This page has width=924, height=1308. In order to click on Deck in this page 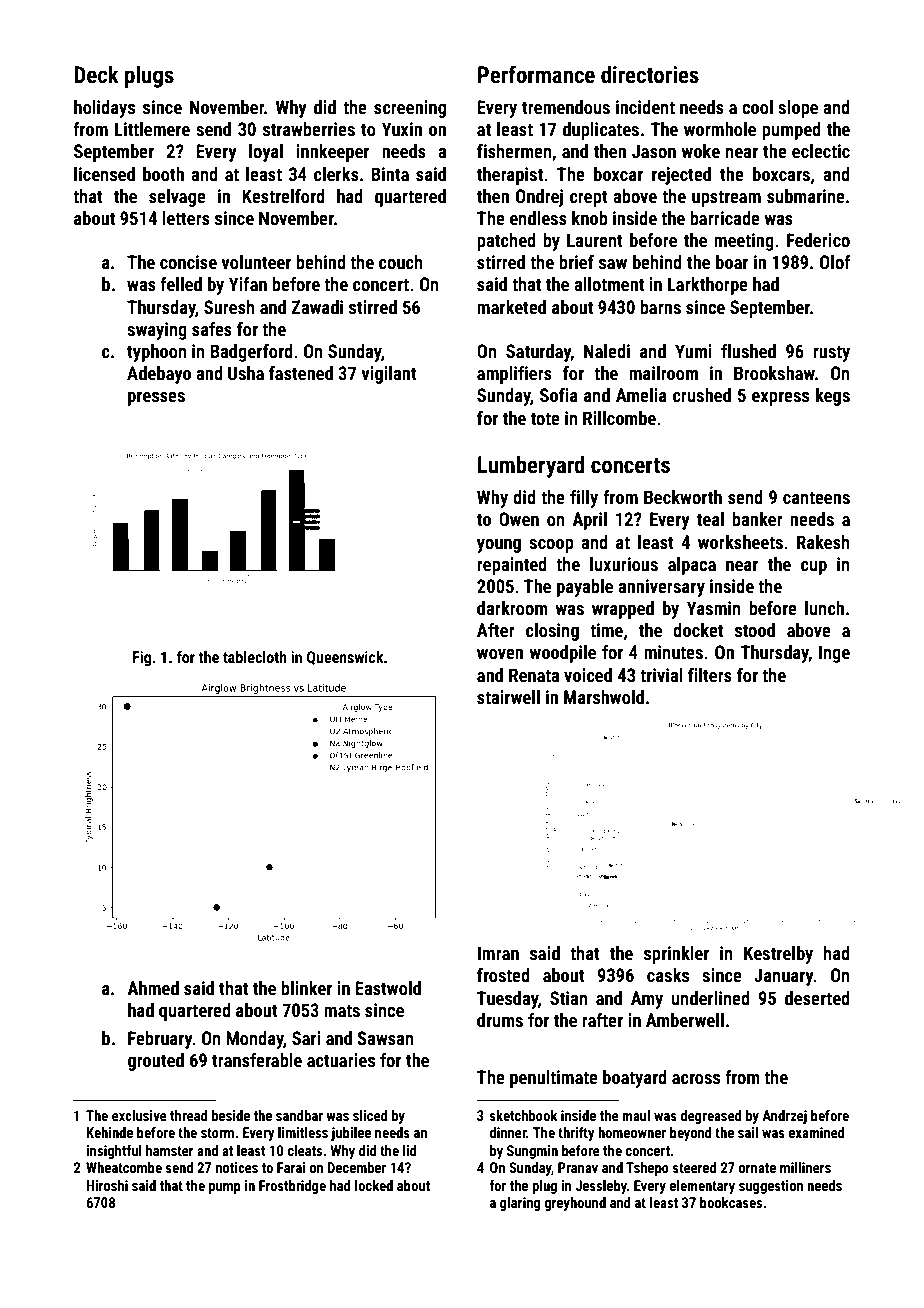, I will do `click(96, 75)`.
